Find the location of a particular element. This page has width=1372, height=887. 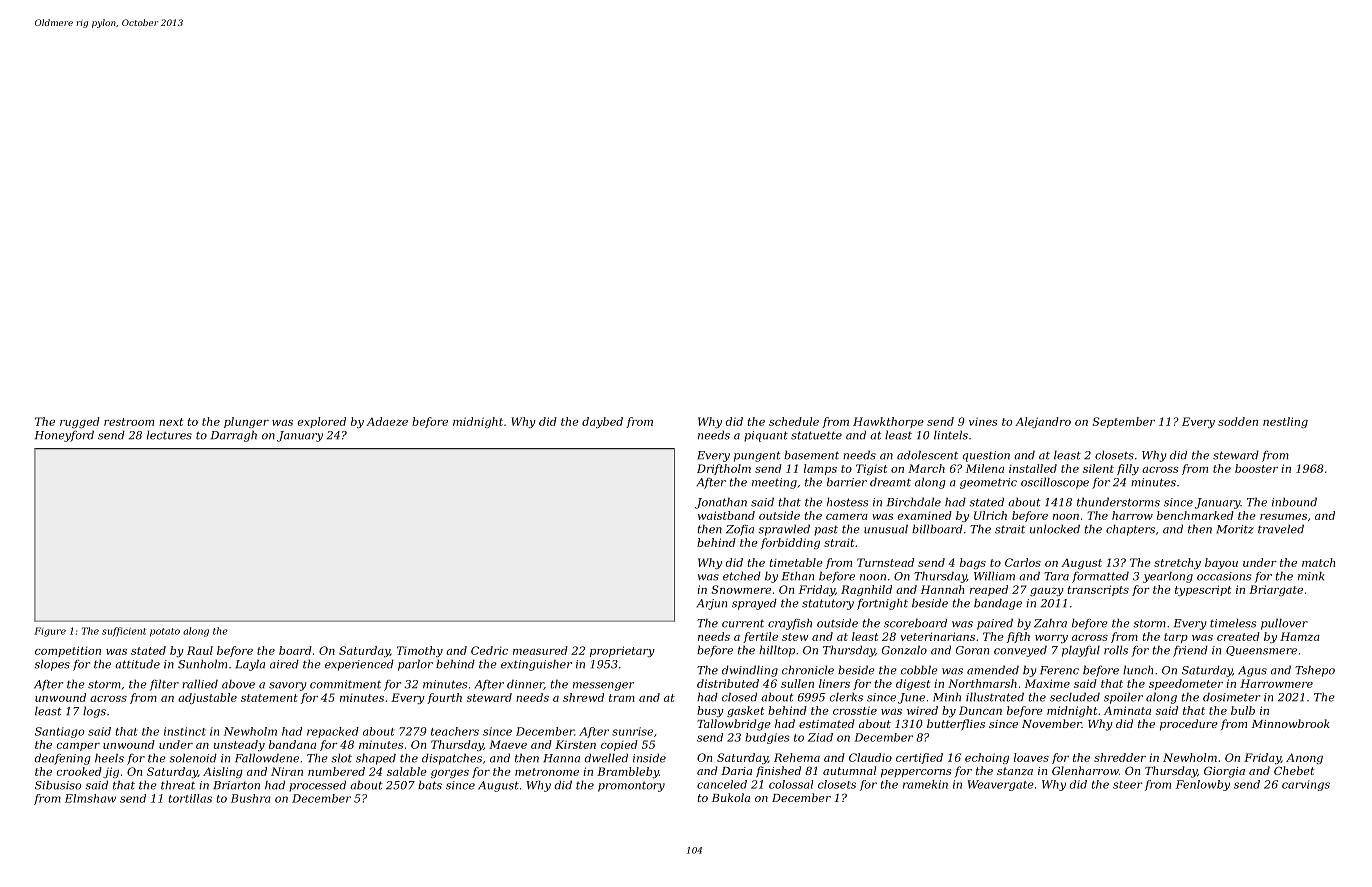

plunger is located at coordinates (246, 422).
